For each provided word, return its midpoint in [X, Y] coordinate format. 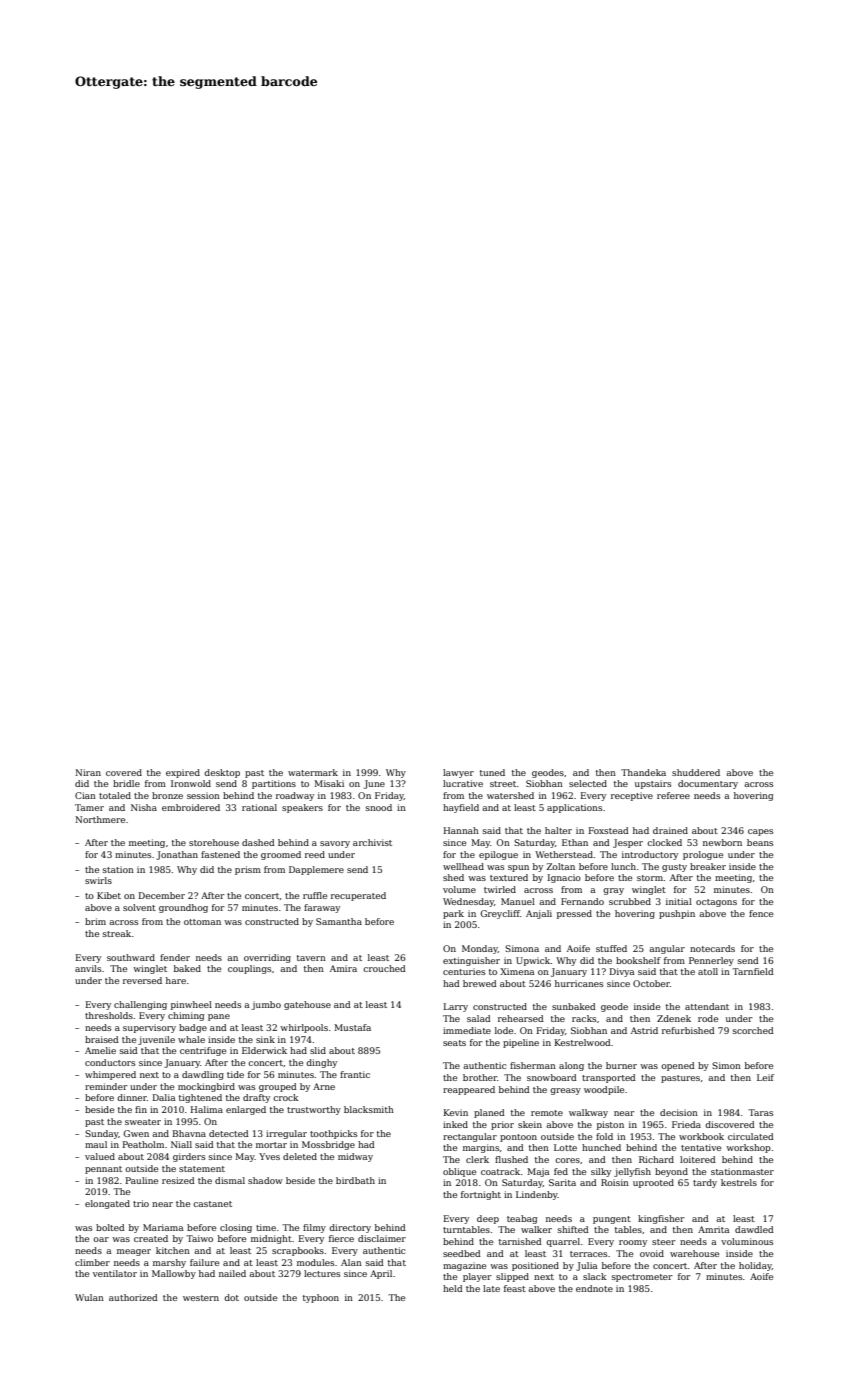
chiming [186, 1016]
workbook [701, 1136]
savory [335, 844]
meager [134, 1252]
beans [760, 842]
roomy [633, 1243]
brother [480, 1077]
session [203, 795]
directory [350, 1228]
